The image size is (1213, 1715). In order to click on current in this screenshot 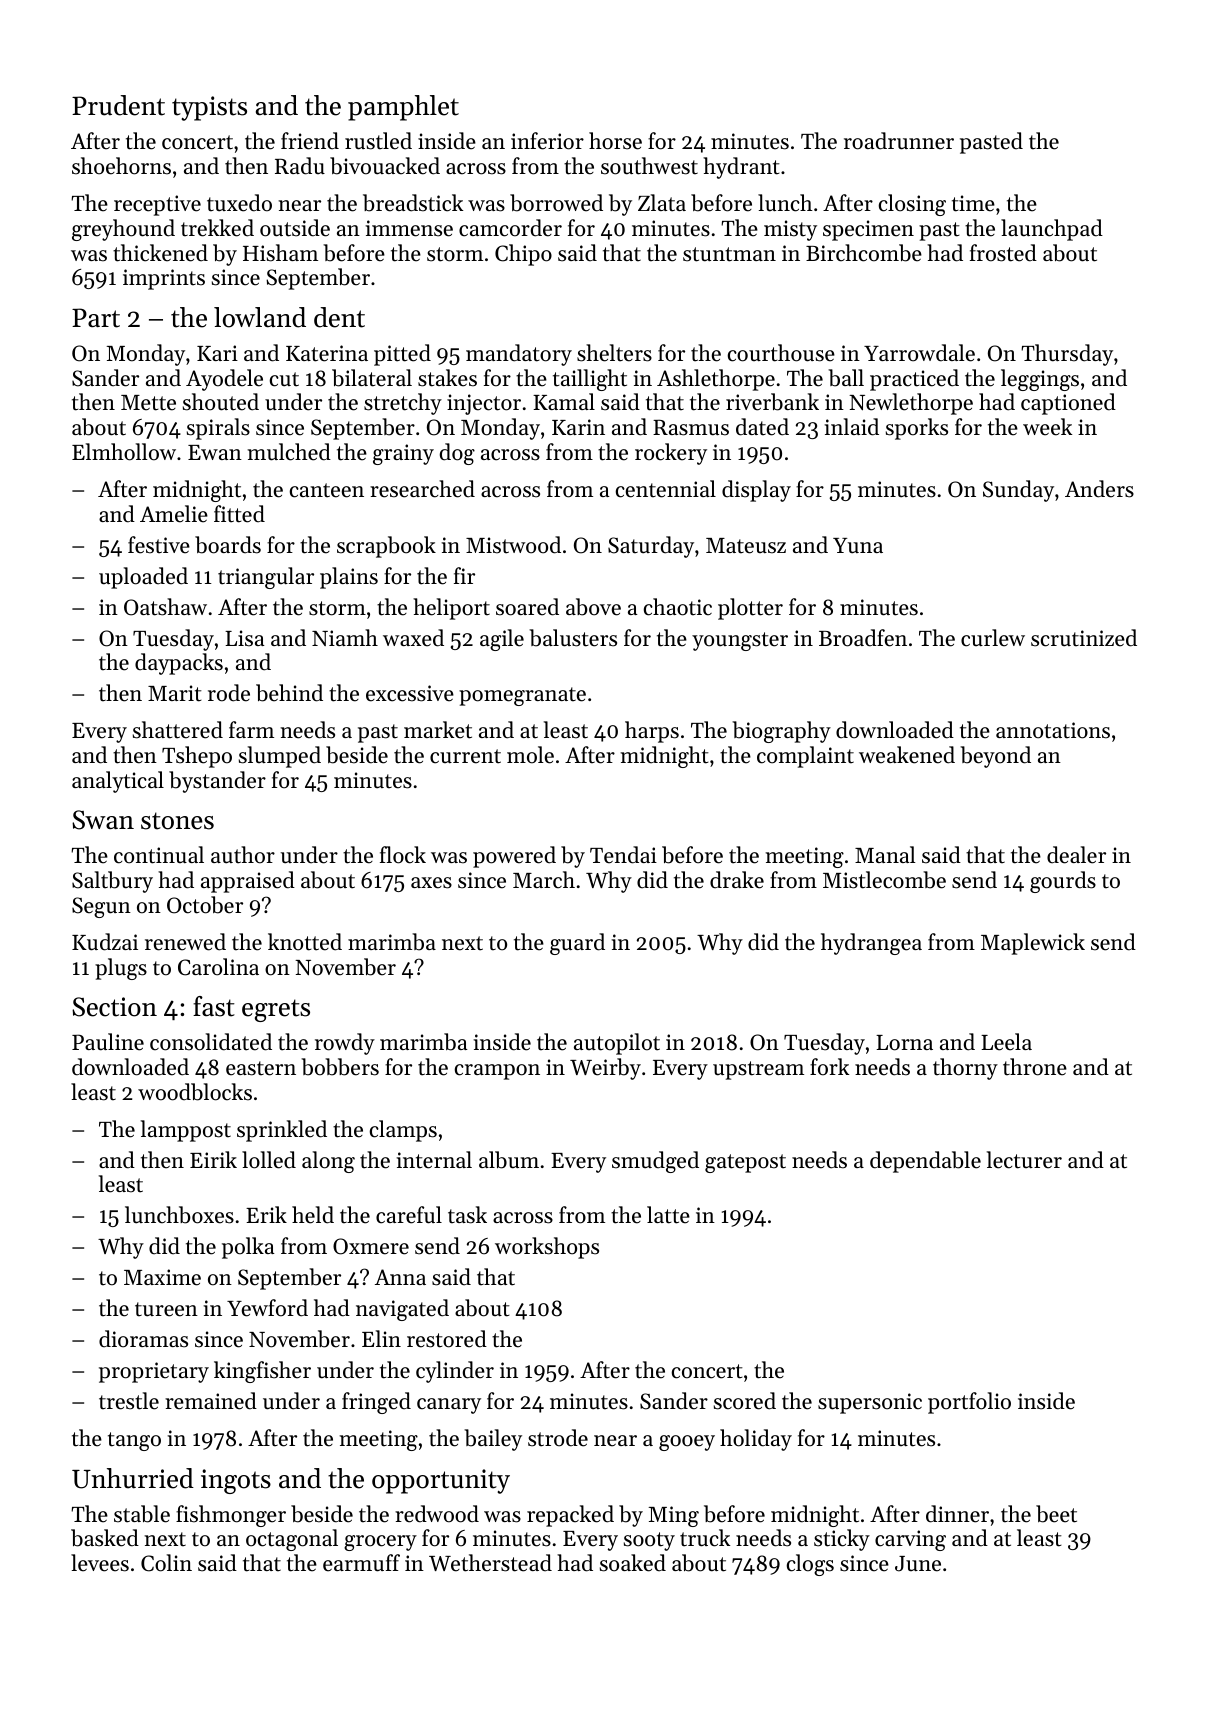, I will do `click(465, 756)`.
